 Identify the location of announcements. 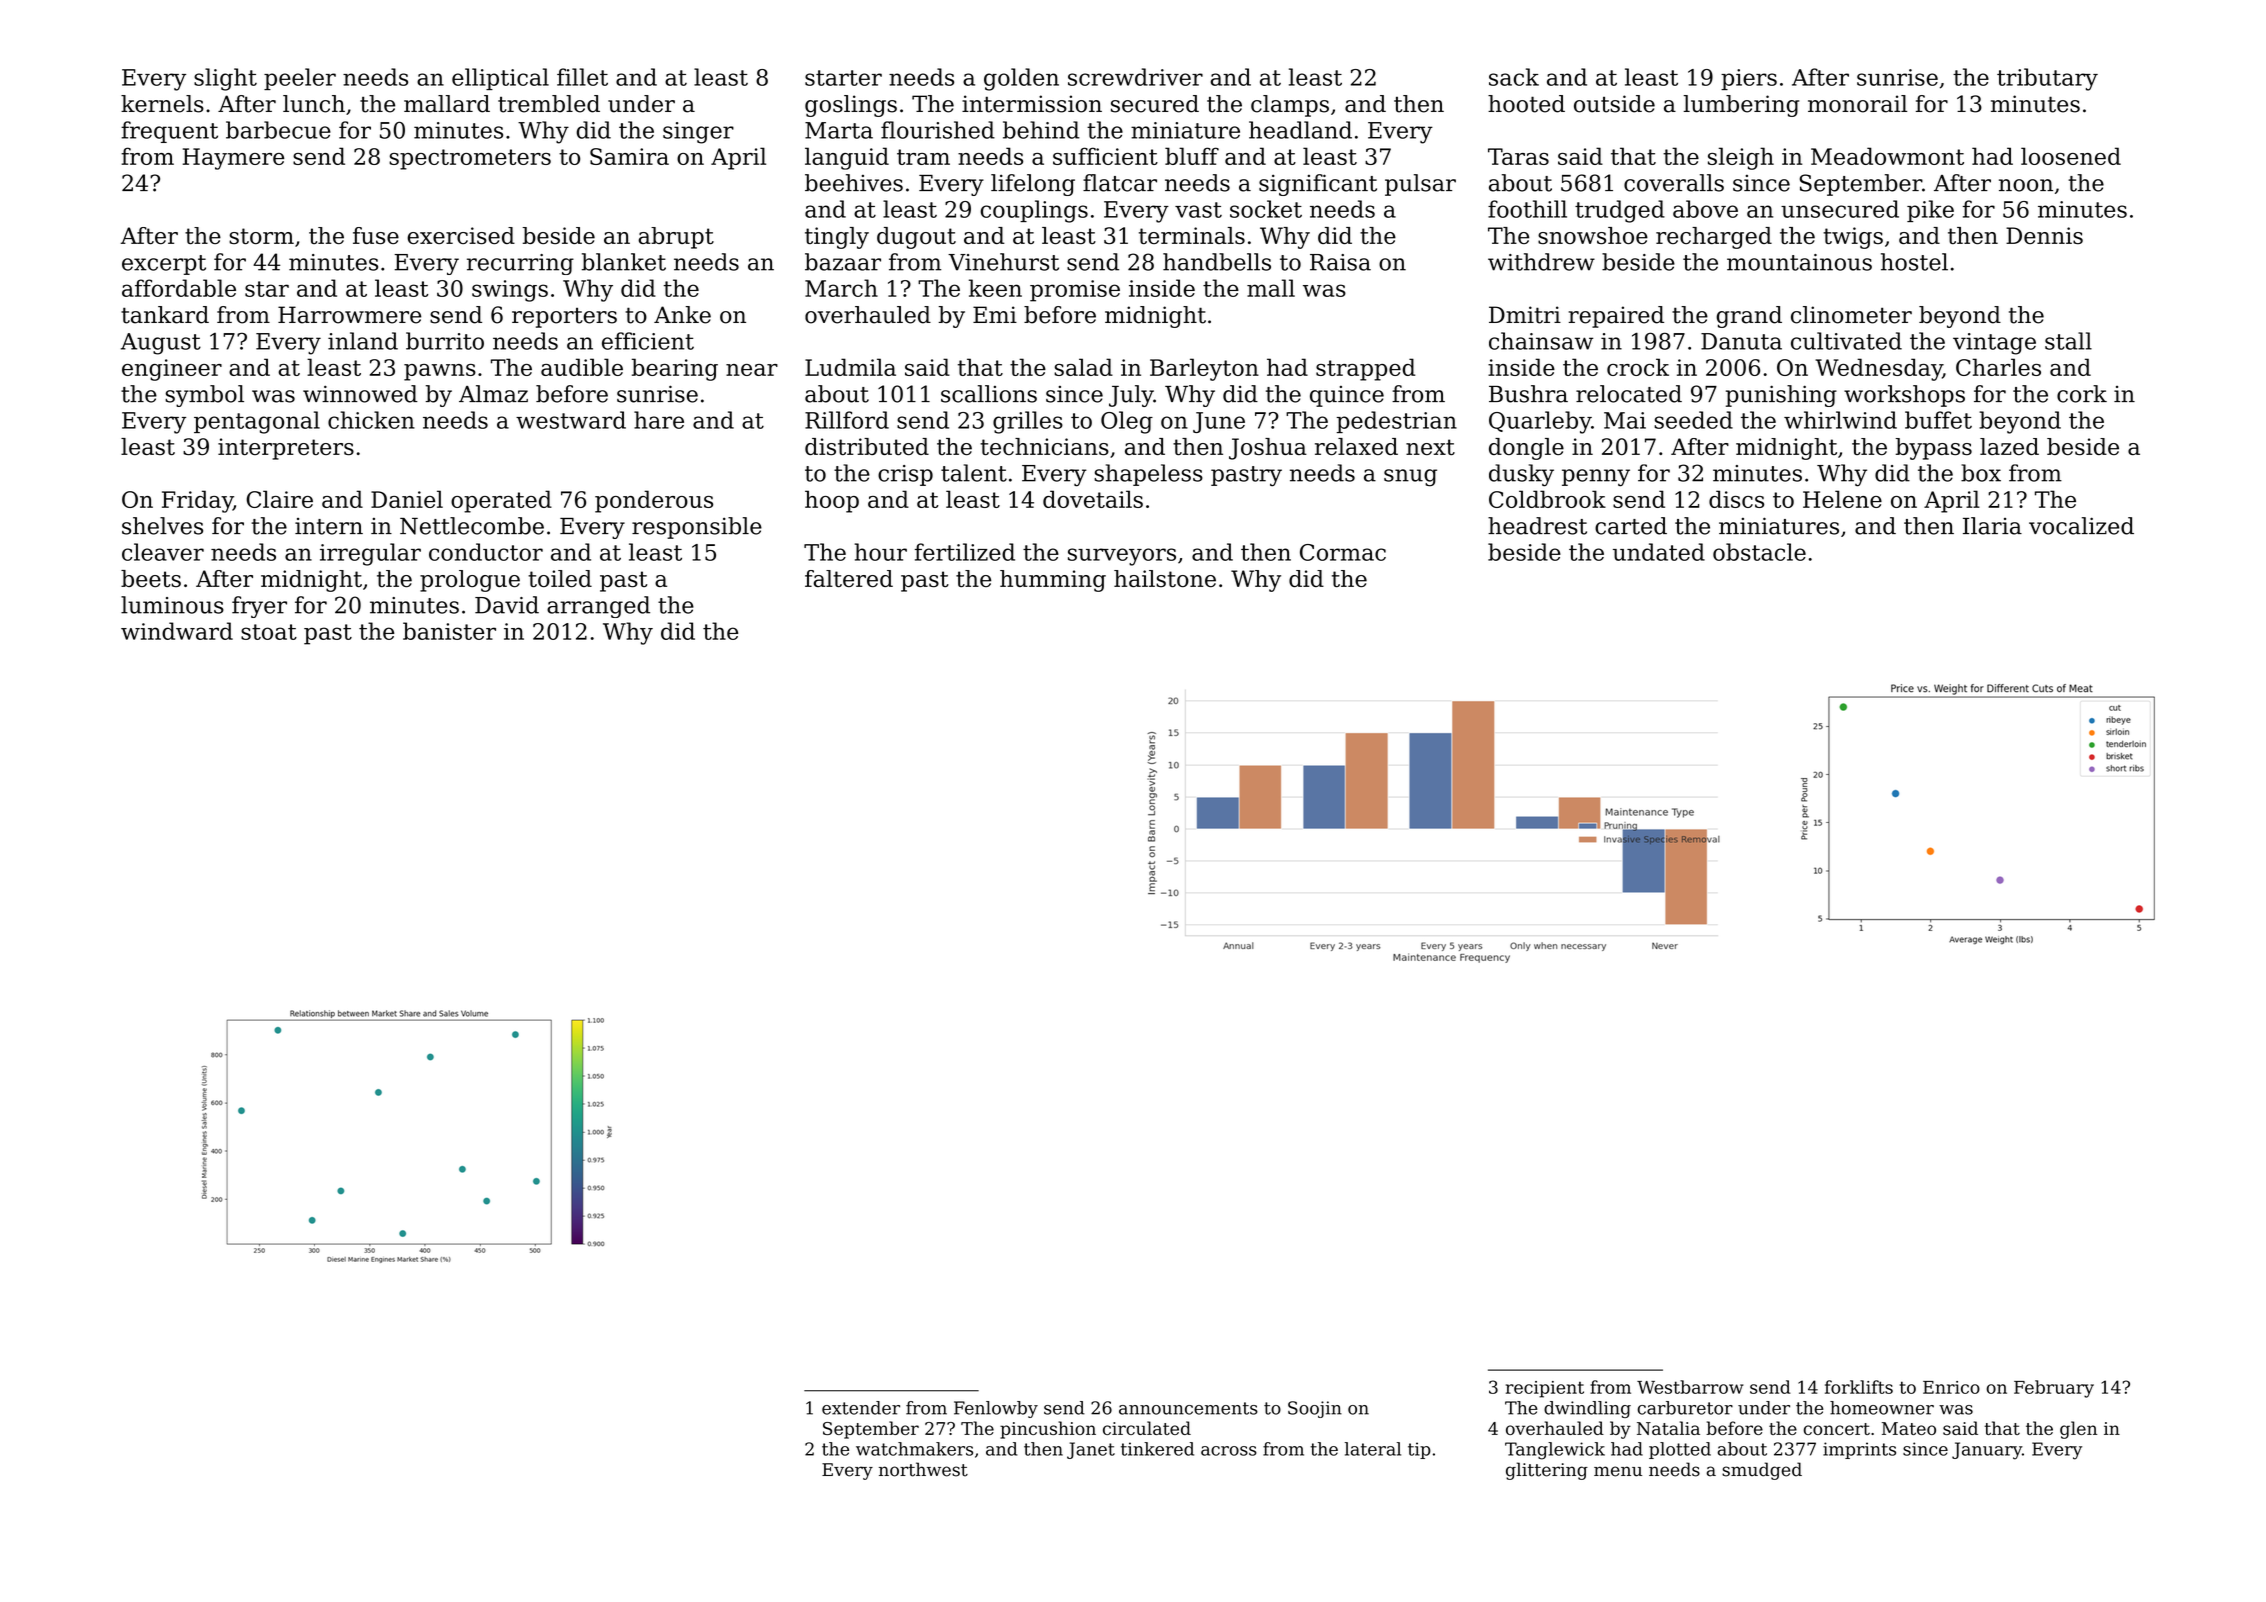
(1188, 1408).
